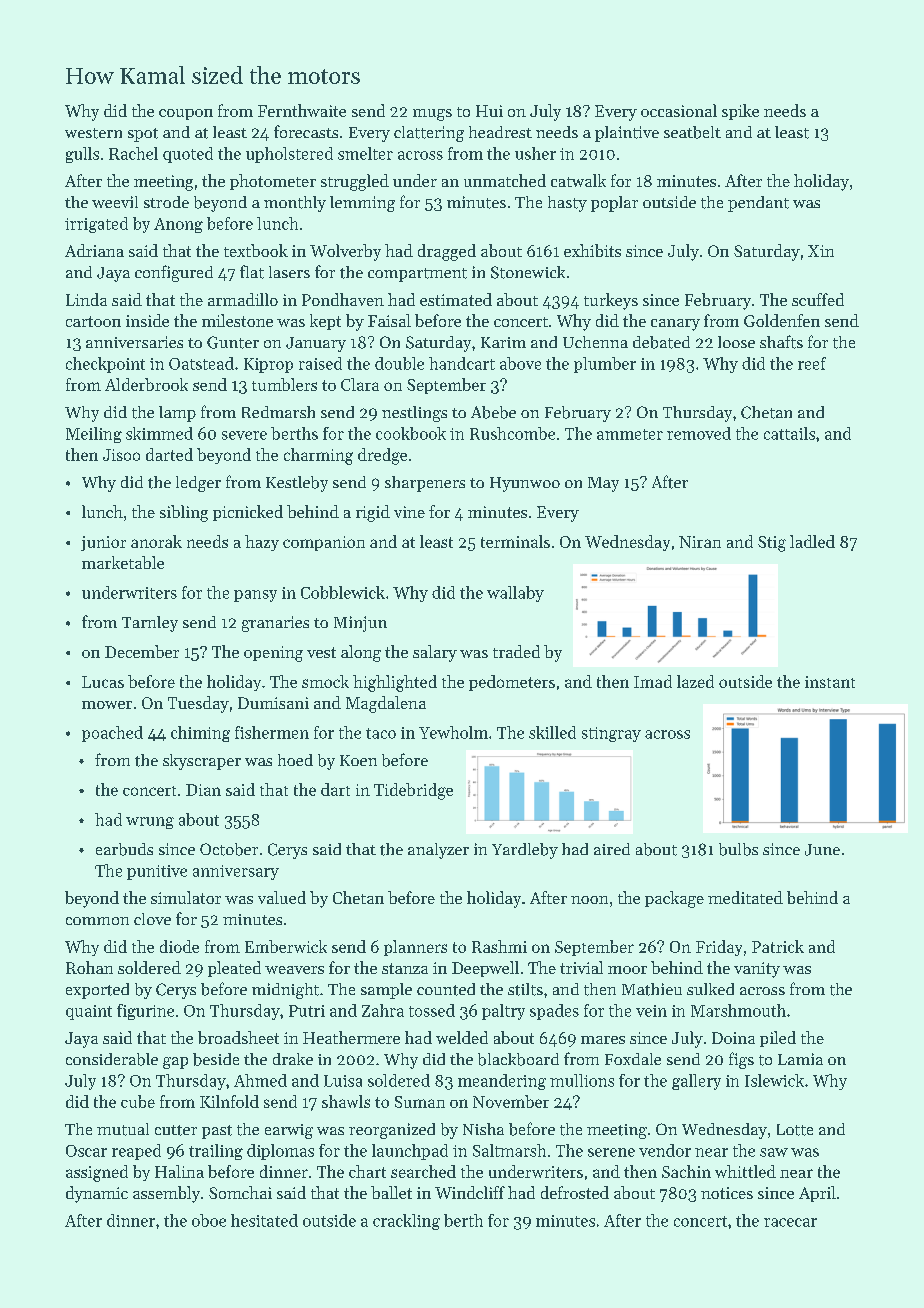 The width and height of the screenshot is (924, 1308). What do you see at coordinates (772, 544) in the screenshot?
I see `Stig` at bounding box center [772, 544].
